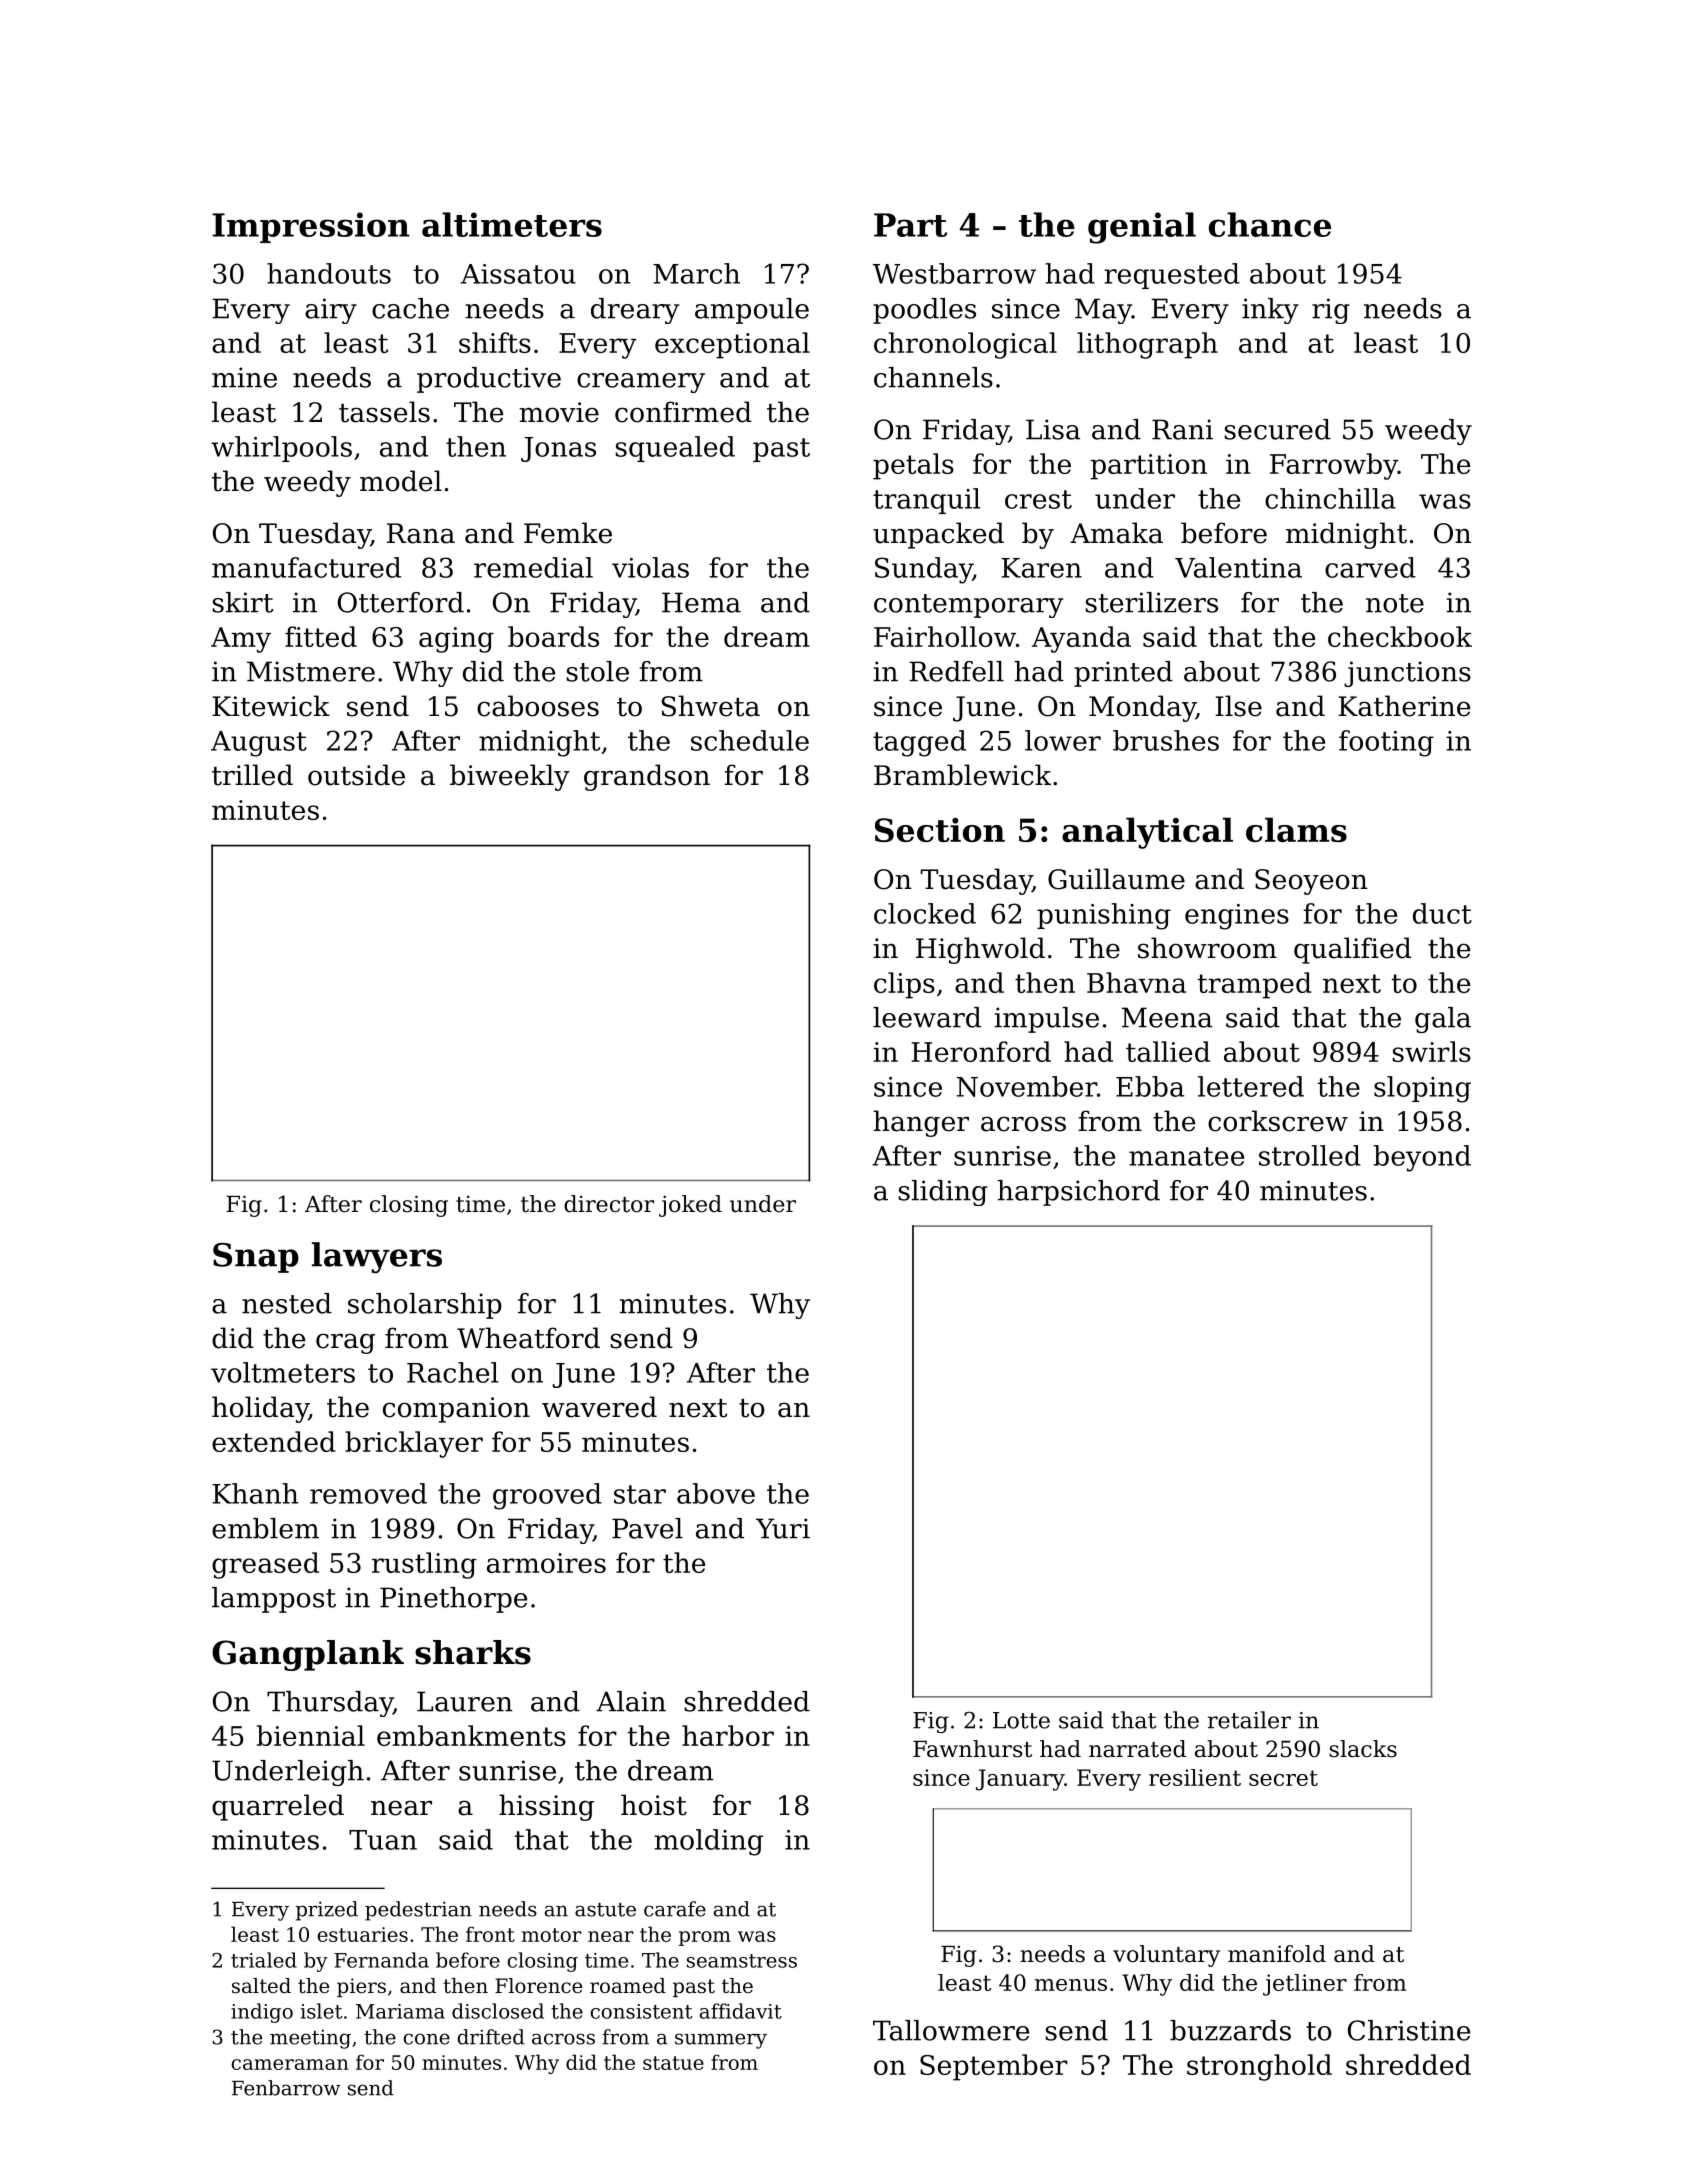 The width and height of the document is (1683, 2178). I want to click on summery, so click(721, 2041).
